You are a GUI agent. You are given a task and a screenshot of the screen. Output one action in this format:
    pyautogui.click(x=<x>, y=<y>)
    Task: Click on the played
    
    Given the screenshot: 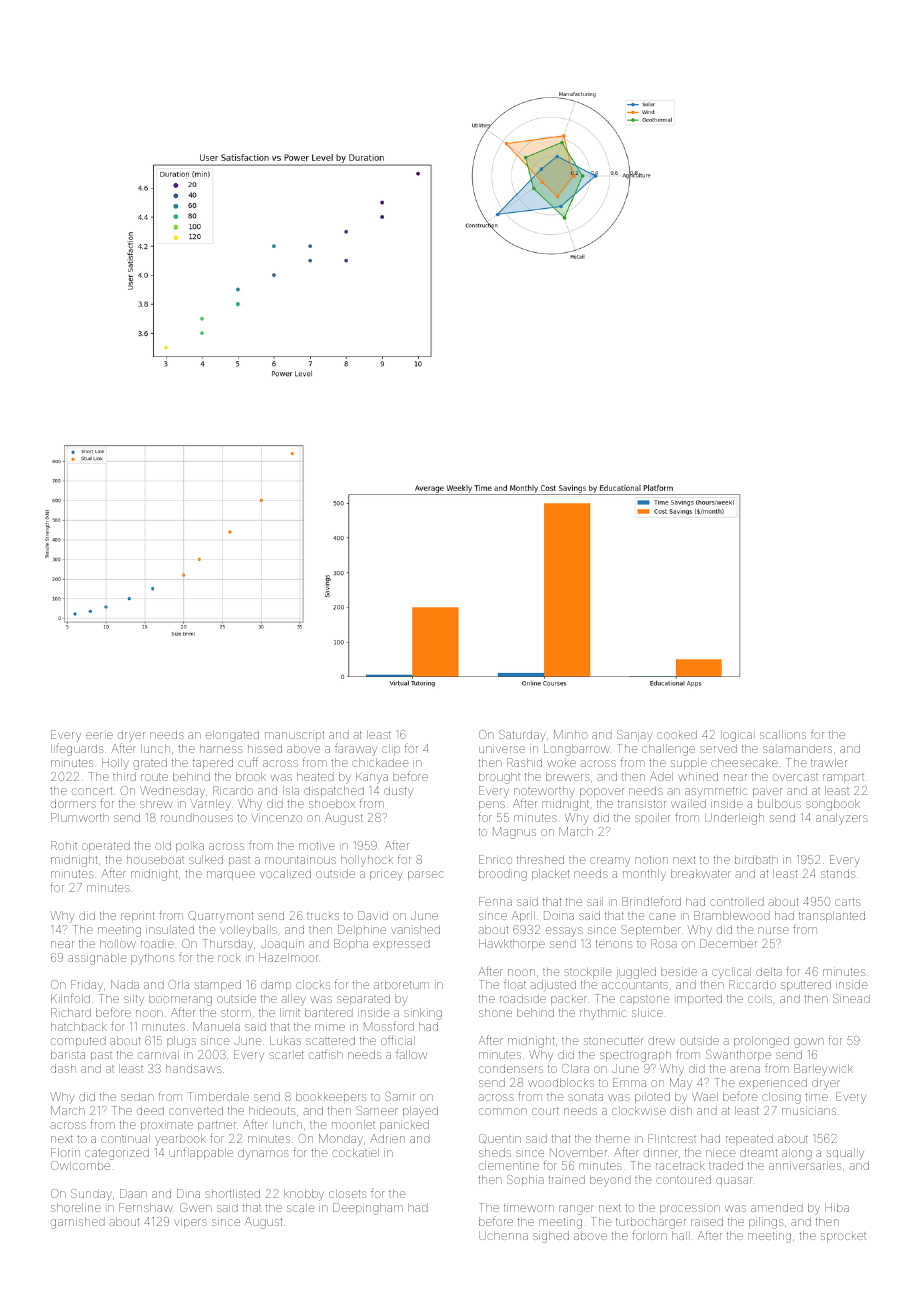 What is the action you would take?
    pyautogui.click(x=420, y=1112)
